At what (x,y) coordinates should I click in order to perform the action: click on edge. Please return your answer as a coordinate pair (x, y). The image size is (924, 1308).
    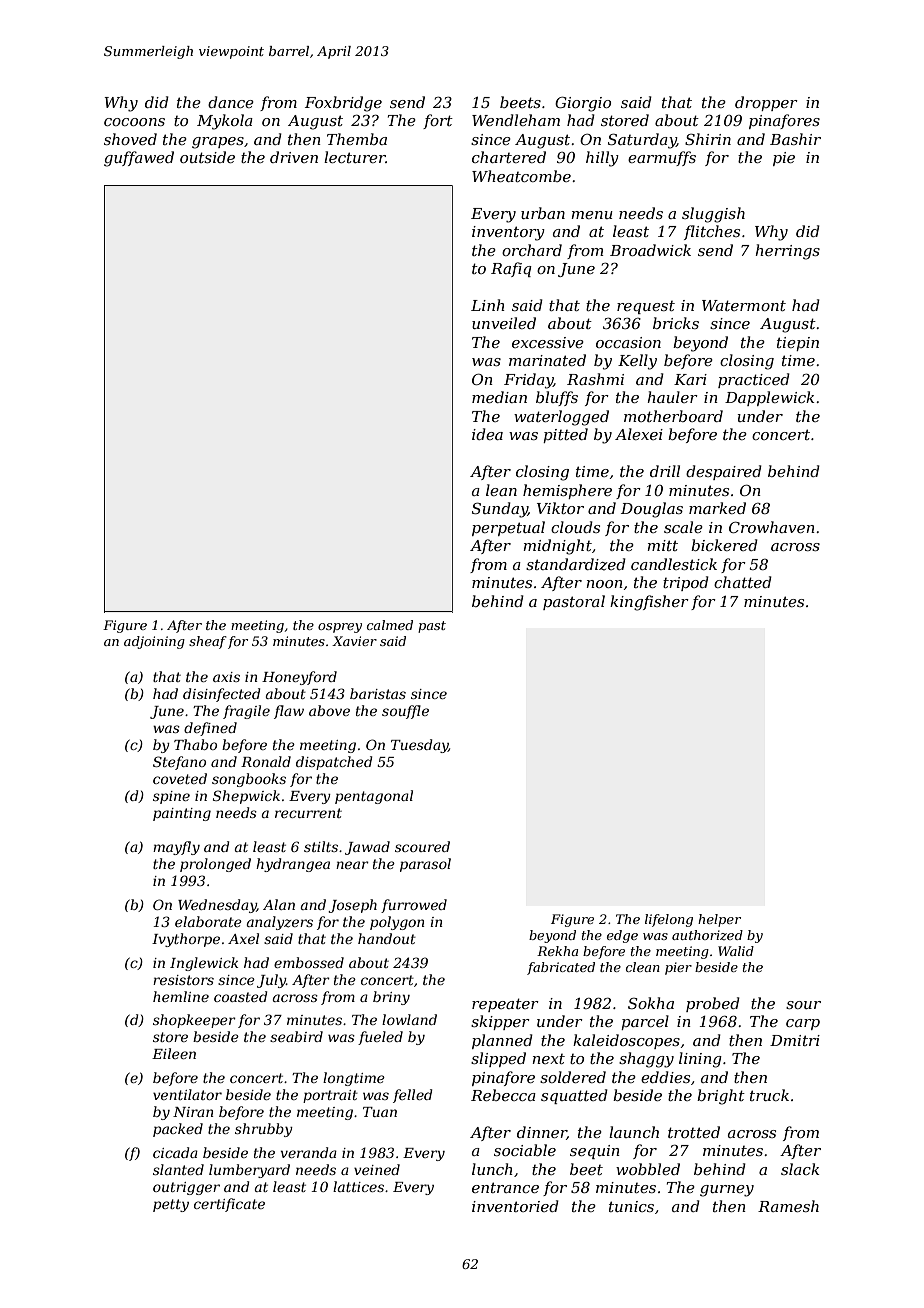
    Looking at the image, I should click on (622, 936).
